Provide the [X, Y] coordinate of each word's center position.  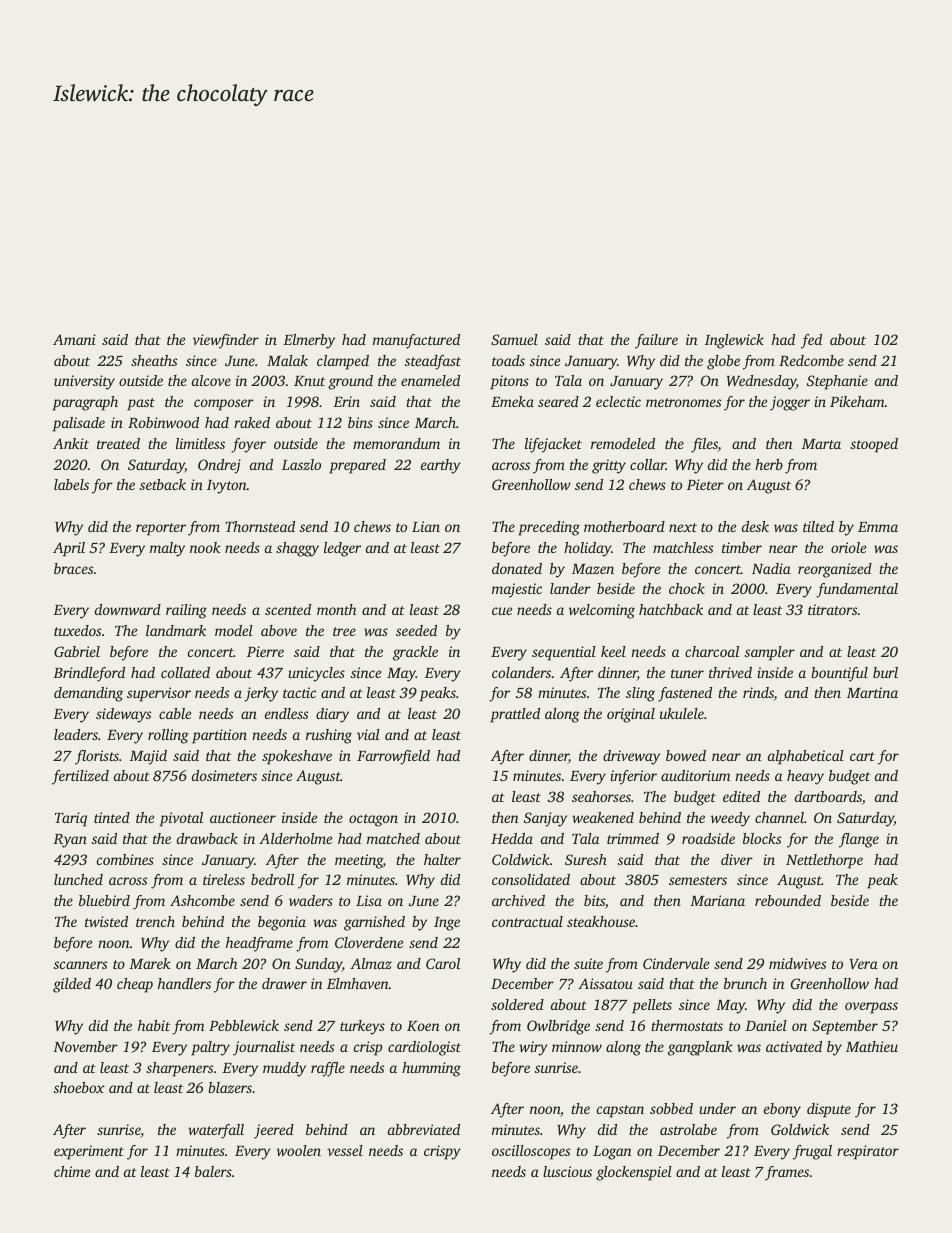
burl [885, 672]
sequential [564, 653]
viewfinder [226, 341]
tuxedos [77, 630]
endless [286, 713]
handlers [184, 983]
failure [656, 341]
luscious [567, 1171]
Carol [443, 963]
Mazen [593, 569]
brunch [745, 983]
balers [213, 1171]
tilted [818, 526]
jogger [790, 403]
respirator [868, 1152]
